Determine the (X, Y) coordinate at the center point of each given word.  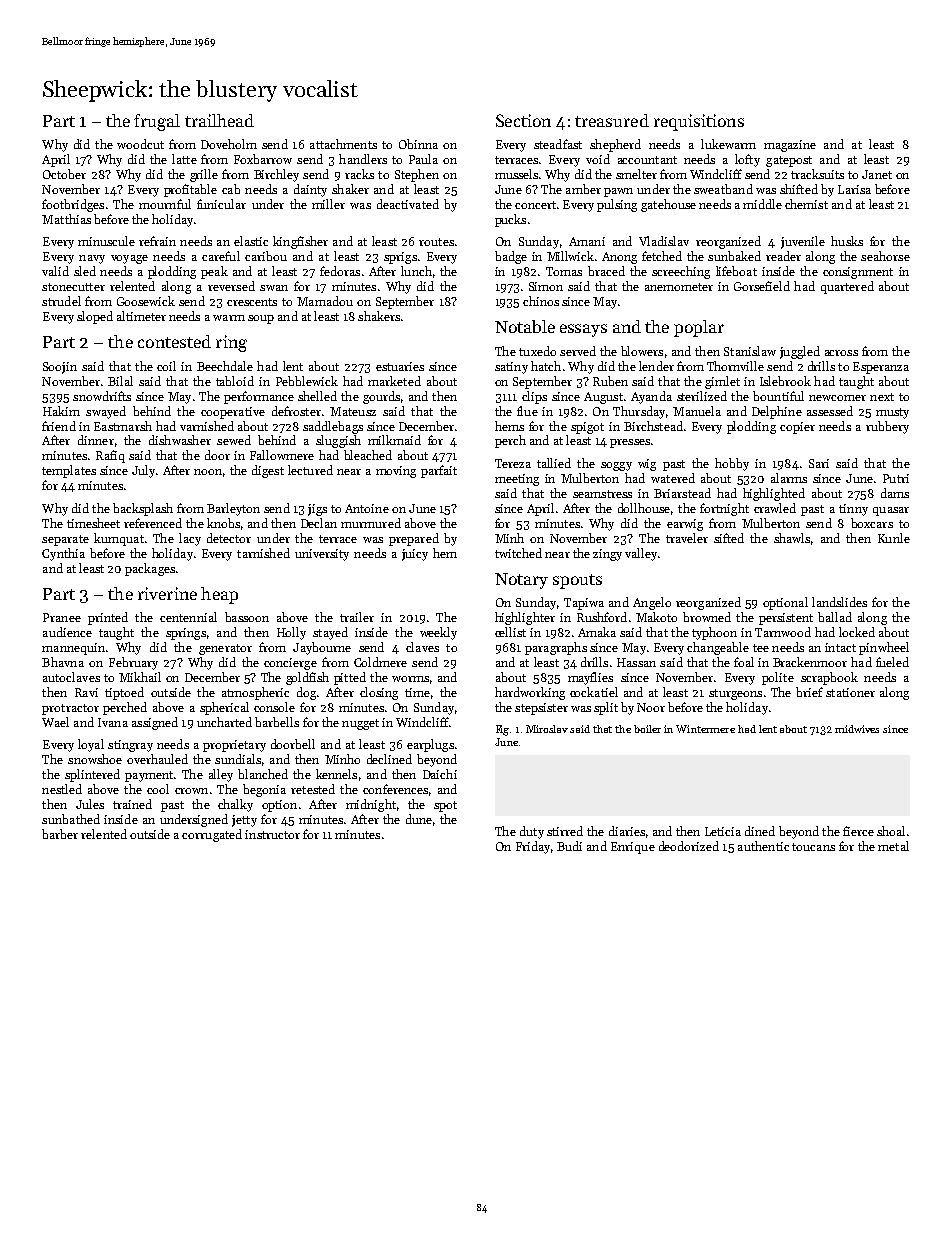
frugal (157, 122)
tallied (554, 463)
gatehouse (668, 205)
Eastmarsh (123, 426)
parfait (439, 471)
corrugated (212, 835)
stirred (565, 831)
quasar (891, 511)
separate (65, 540)
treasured (612, 120)
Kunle (894, 538)
